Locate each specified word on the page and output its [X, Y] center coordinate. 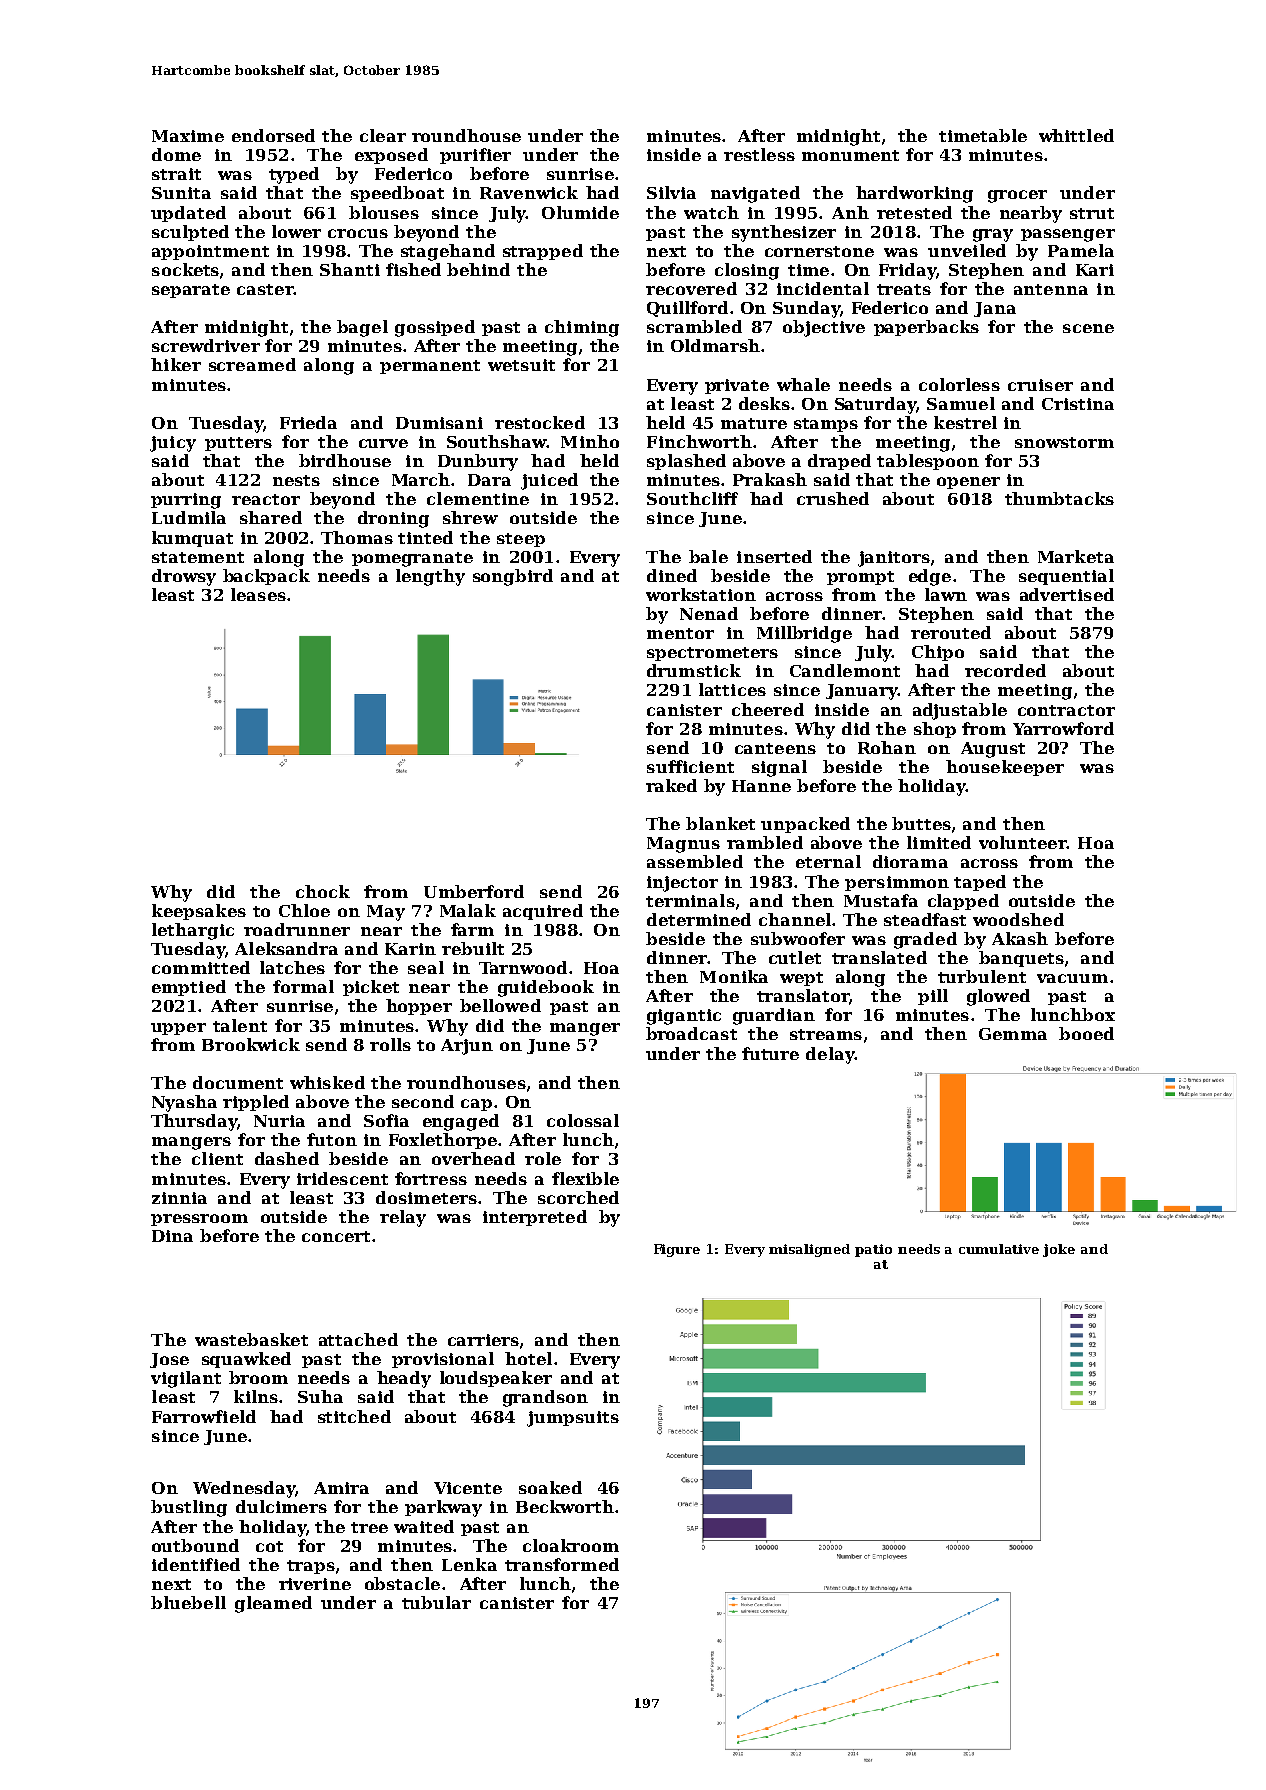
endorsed [273, 135]
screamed [252, 364]
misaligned [809, 1250]
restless [759, 154]
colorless [959, 384]
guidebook [546, 988]
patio [873, 1250]
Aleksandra [286, 948]
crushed [833, 498]
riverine [315, 1584]
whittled [1076, 135]
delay [830, 1055]
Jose [169, 1360]
